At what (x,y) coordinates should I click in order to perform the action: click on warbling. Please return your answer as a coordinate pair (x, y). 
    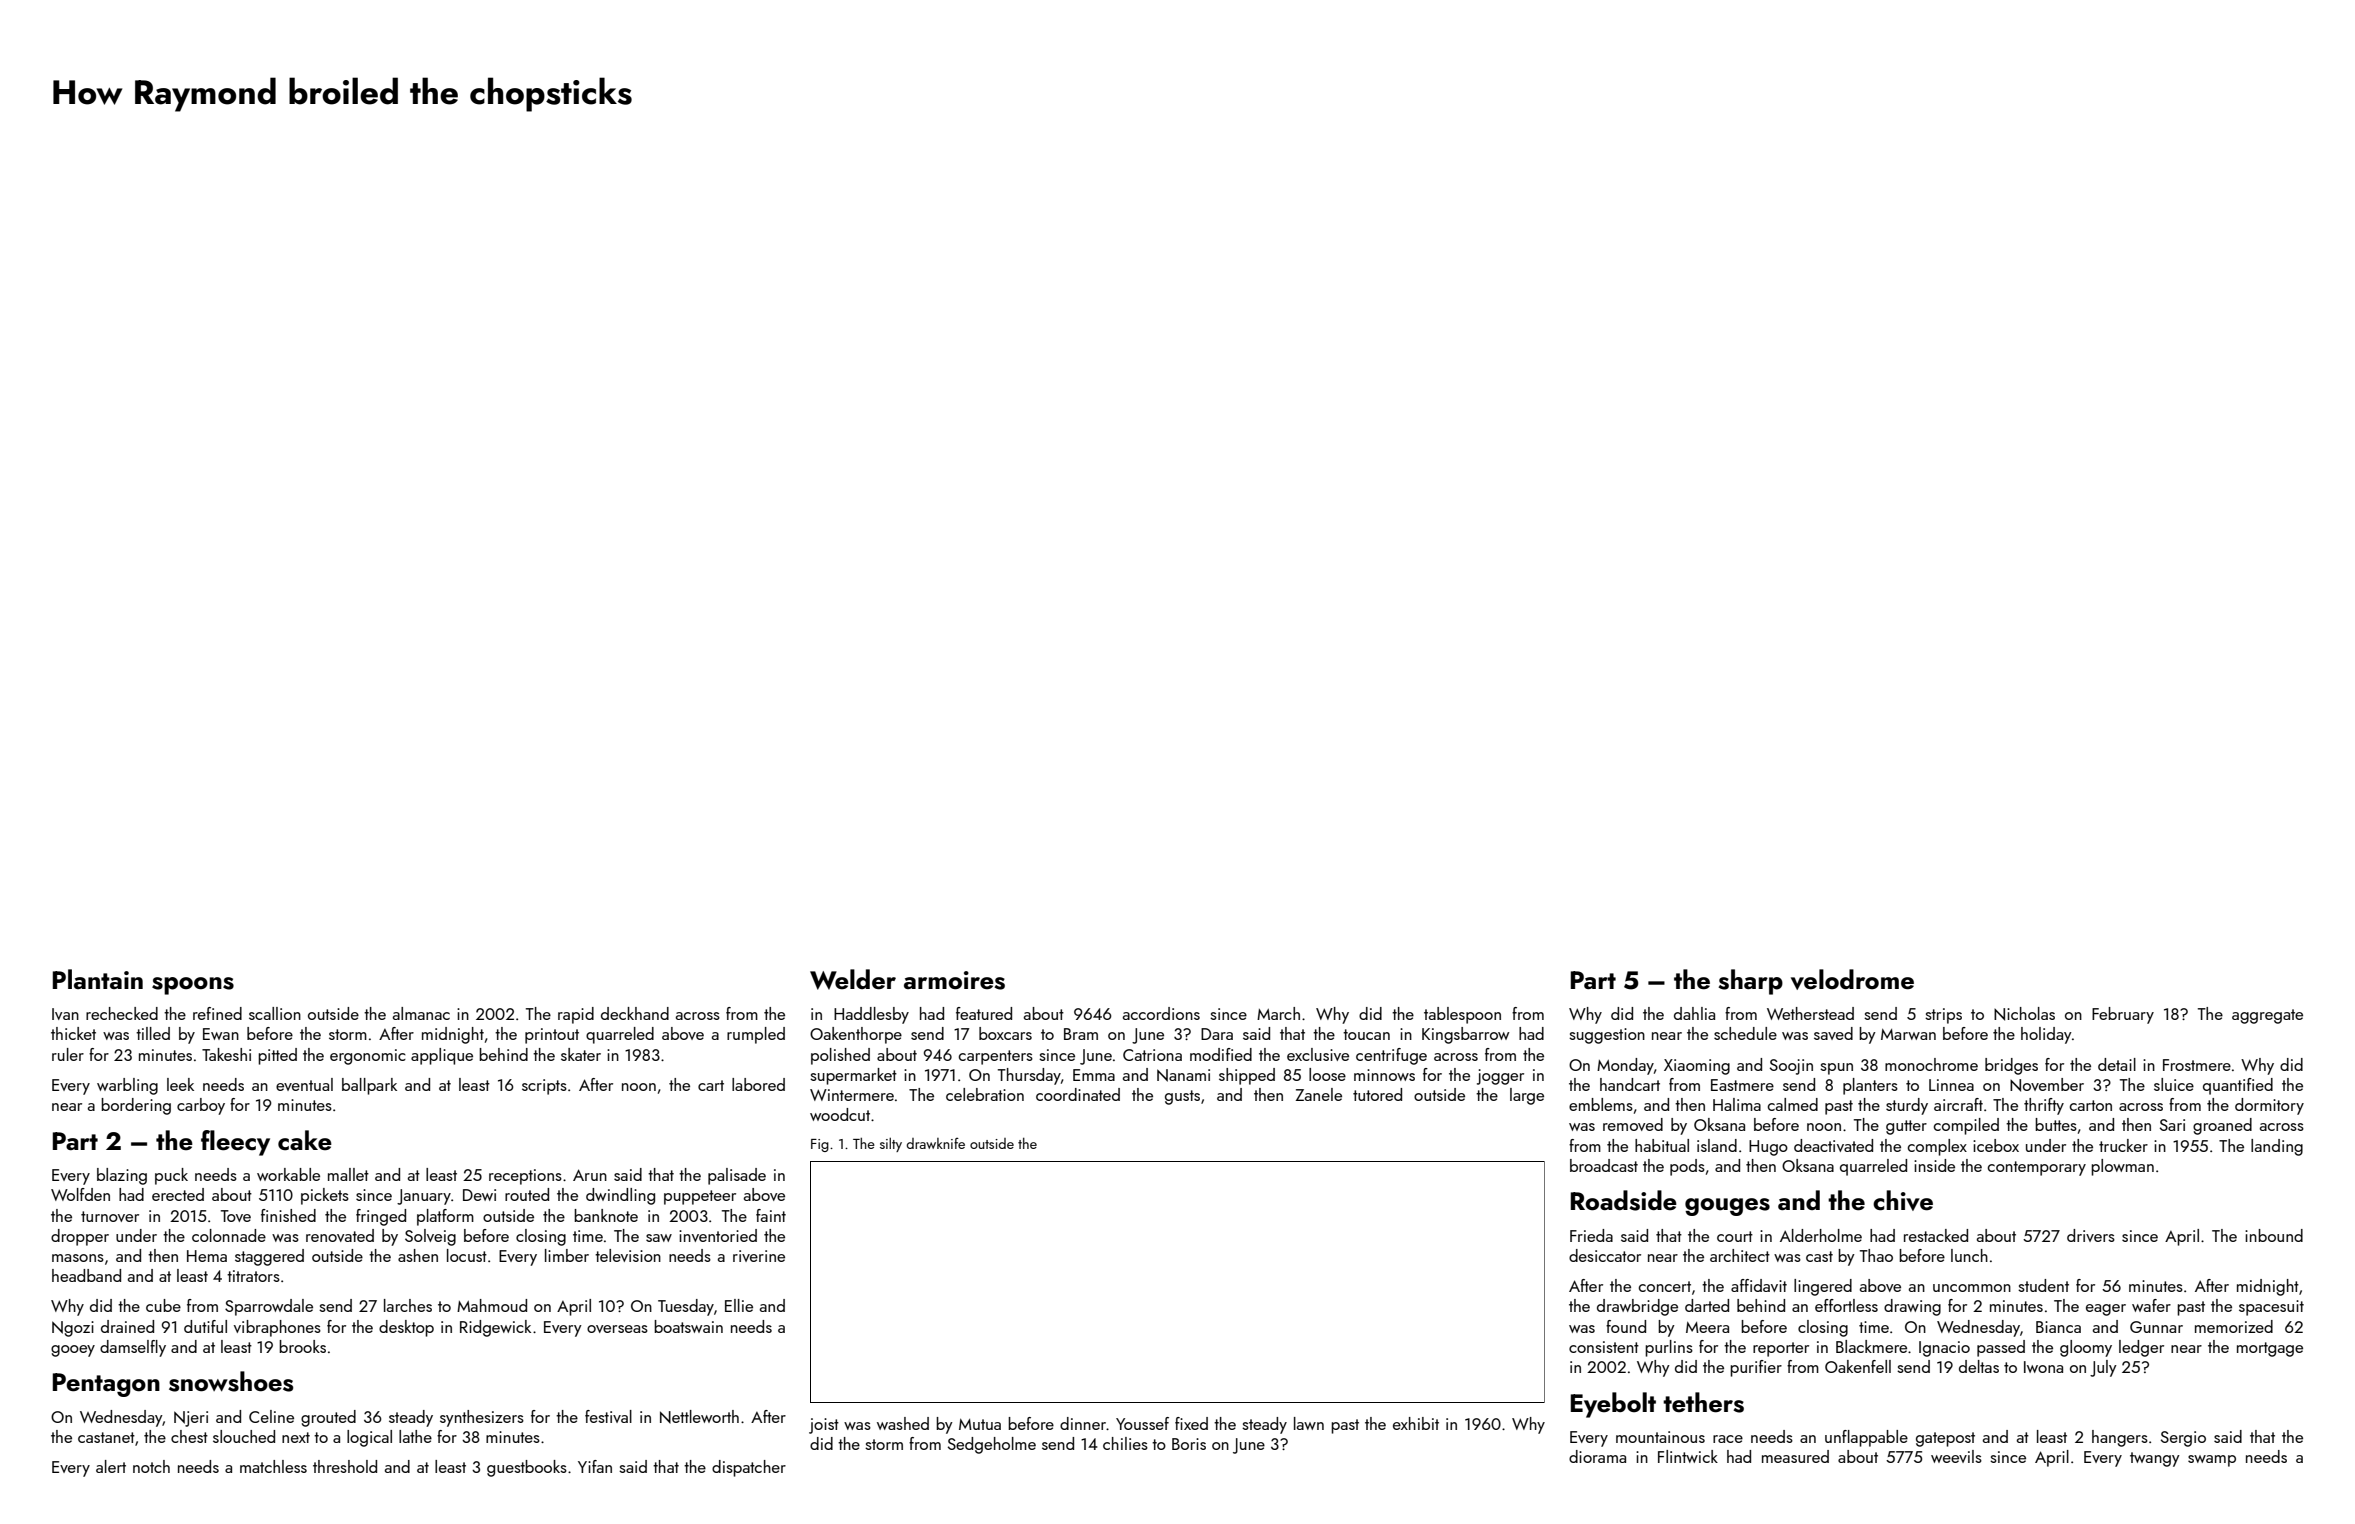
    Looking at the image, I should click on (127, 1086).
